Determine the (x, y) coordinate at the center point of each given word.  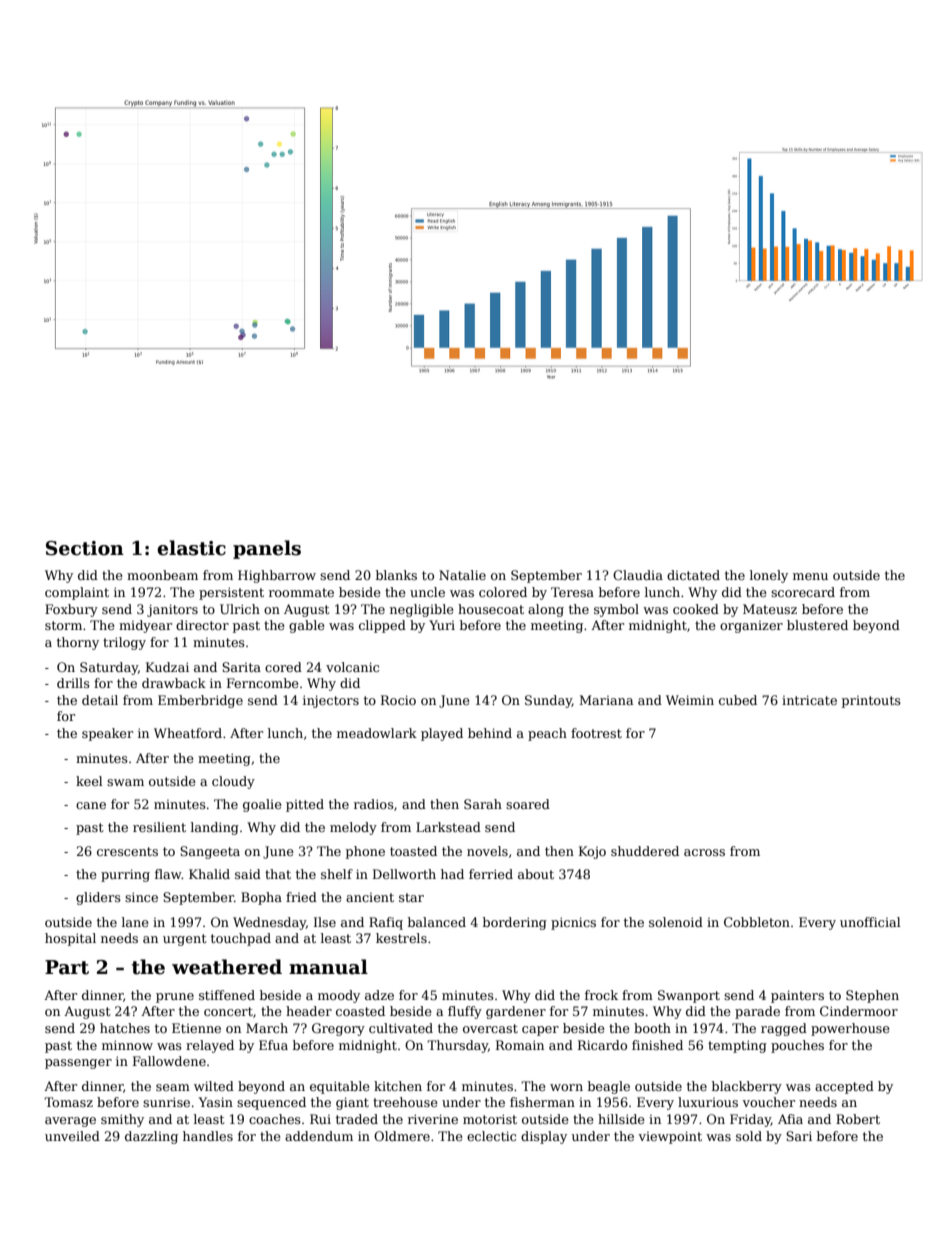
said (248, 874)
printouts (871, 702)
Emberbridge (200, 701)
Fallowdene (169, 1061)
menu (810, 576)
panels (267, 549)
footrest (596, 733)
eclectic (491, 1136)
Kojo (592, 852)
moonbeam (162, 575)
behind (490, 733)
